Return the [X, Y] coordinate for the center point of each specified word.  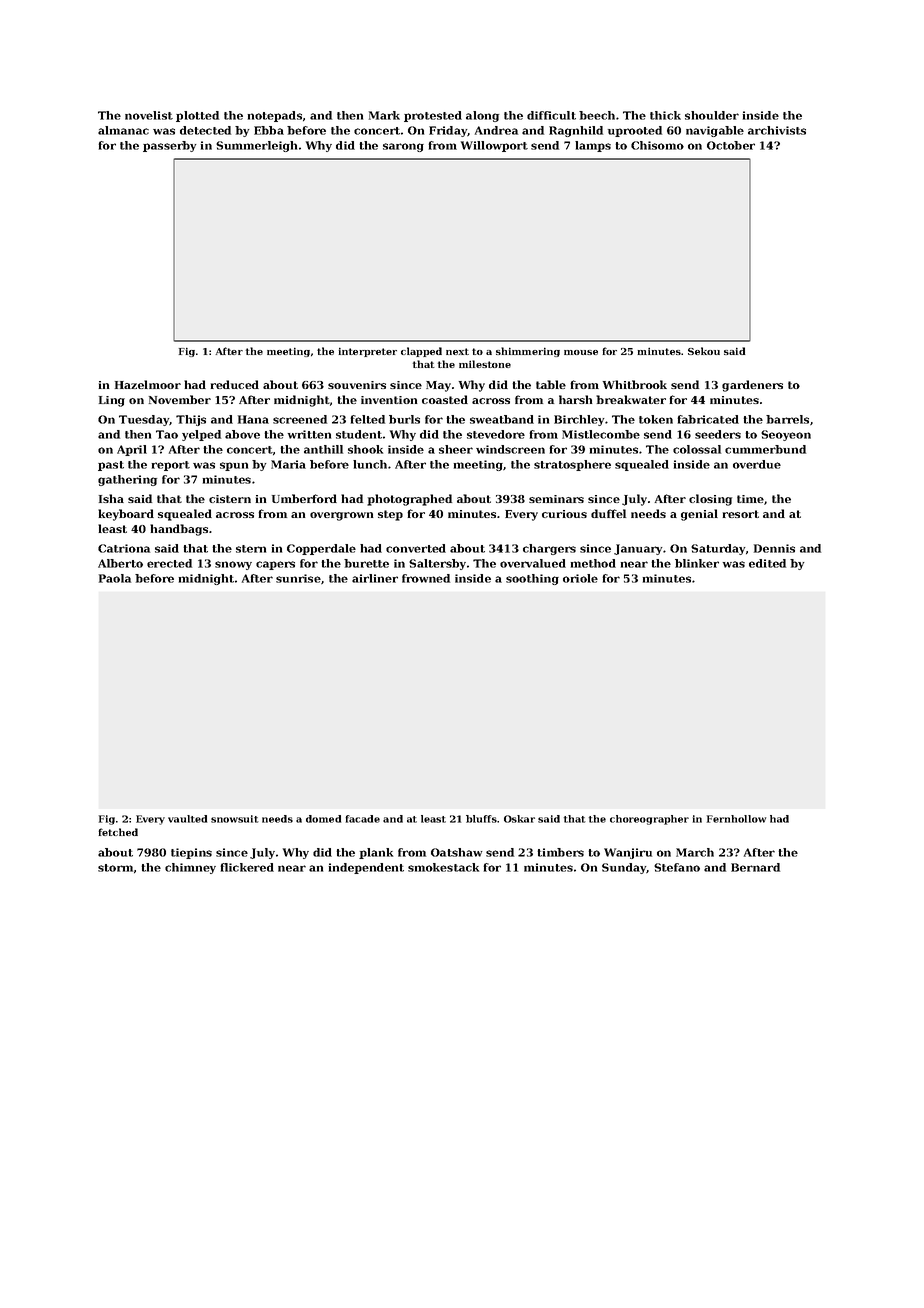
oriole [580, 578]
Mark [384, 115]
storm [115, 868]
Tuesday [144, 420]
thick [665, 115]
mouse [581, 352]
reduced [234, 384]
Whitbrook [635, 384]
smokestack [443, 867]
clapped [421, 352]
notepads [274, 116]
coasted [445, 399]
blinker [697, 563]
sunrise [298, 578]
